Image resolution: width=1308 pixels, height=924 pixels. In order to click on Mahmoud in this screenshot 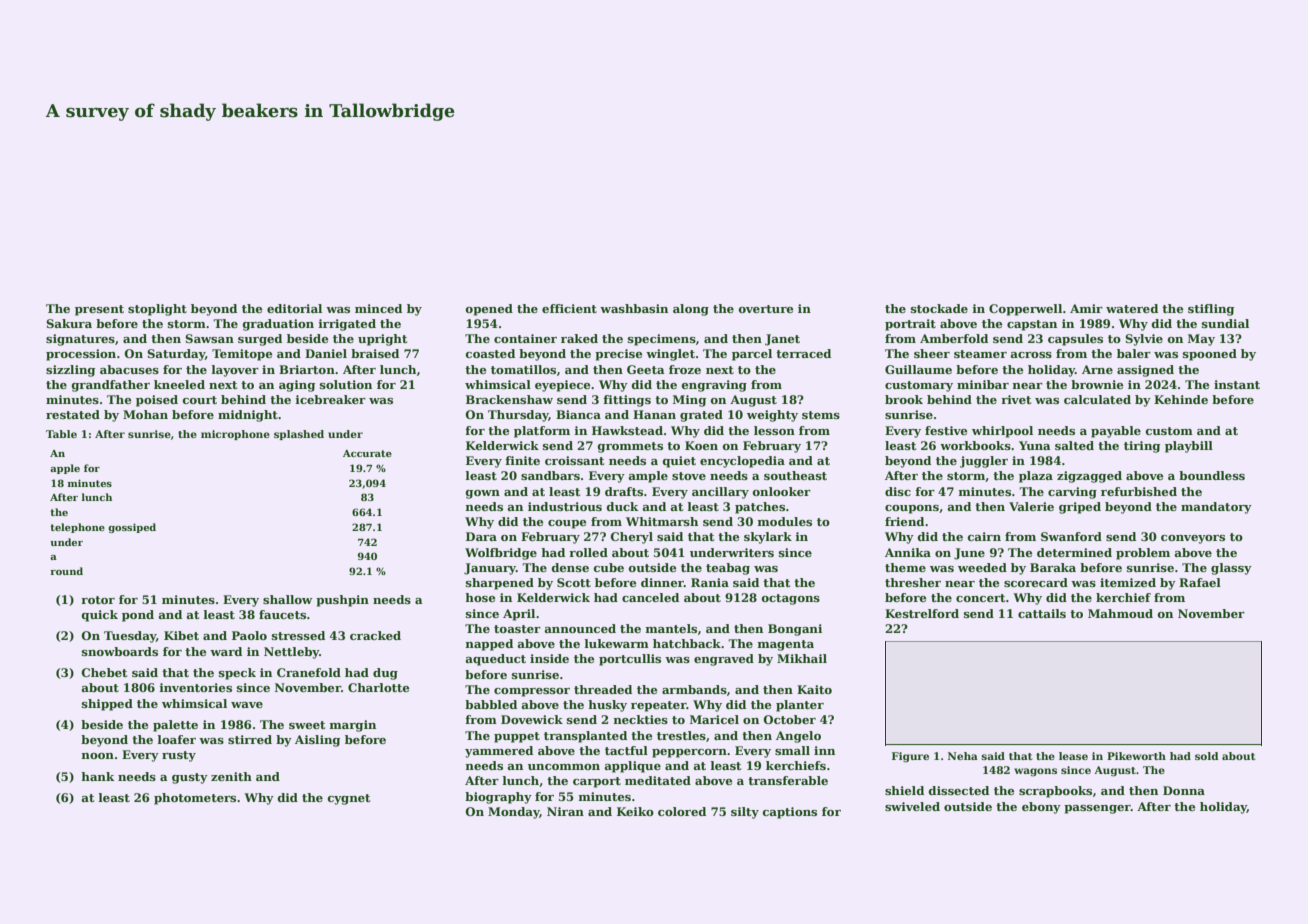, I will do `click(1120, 613)`.
